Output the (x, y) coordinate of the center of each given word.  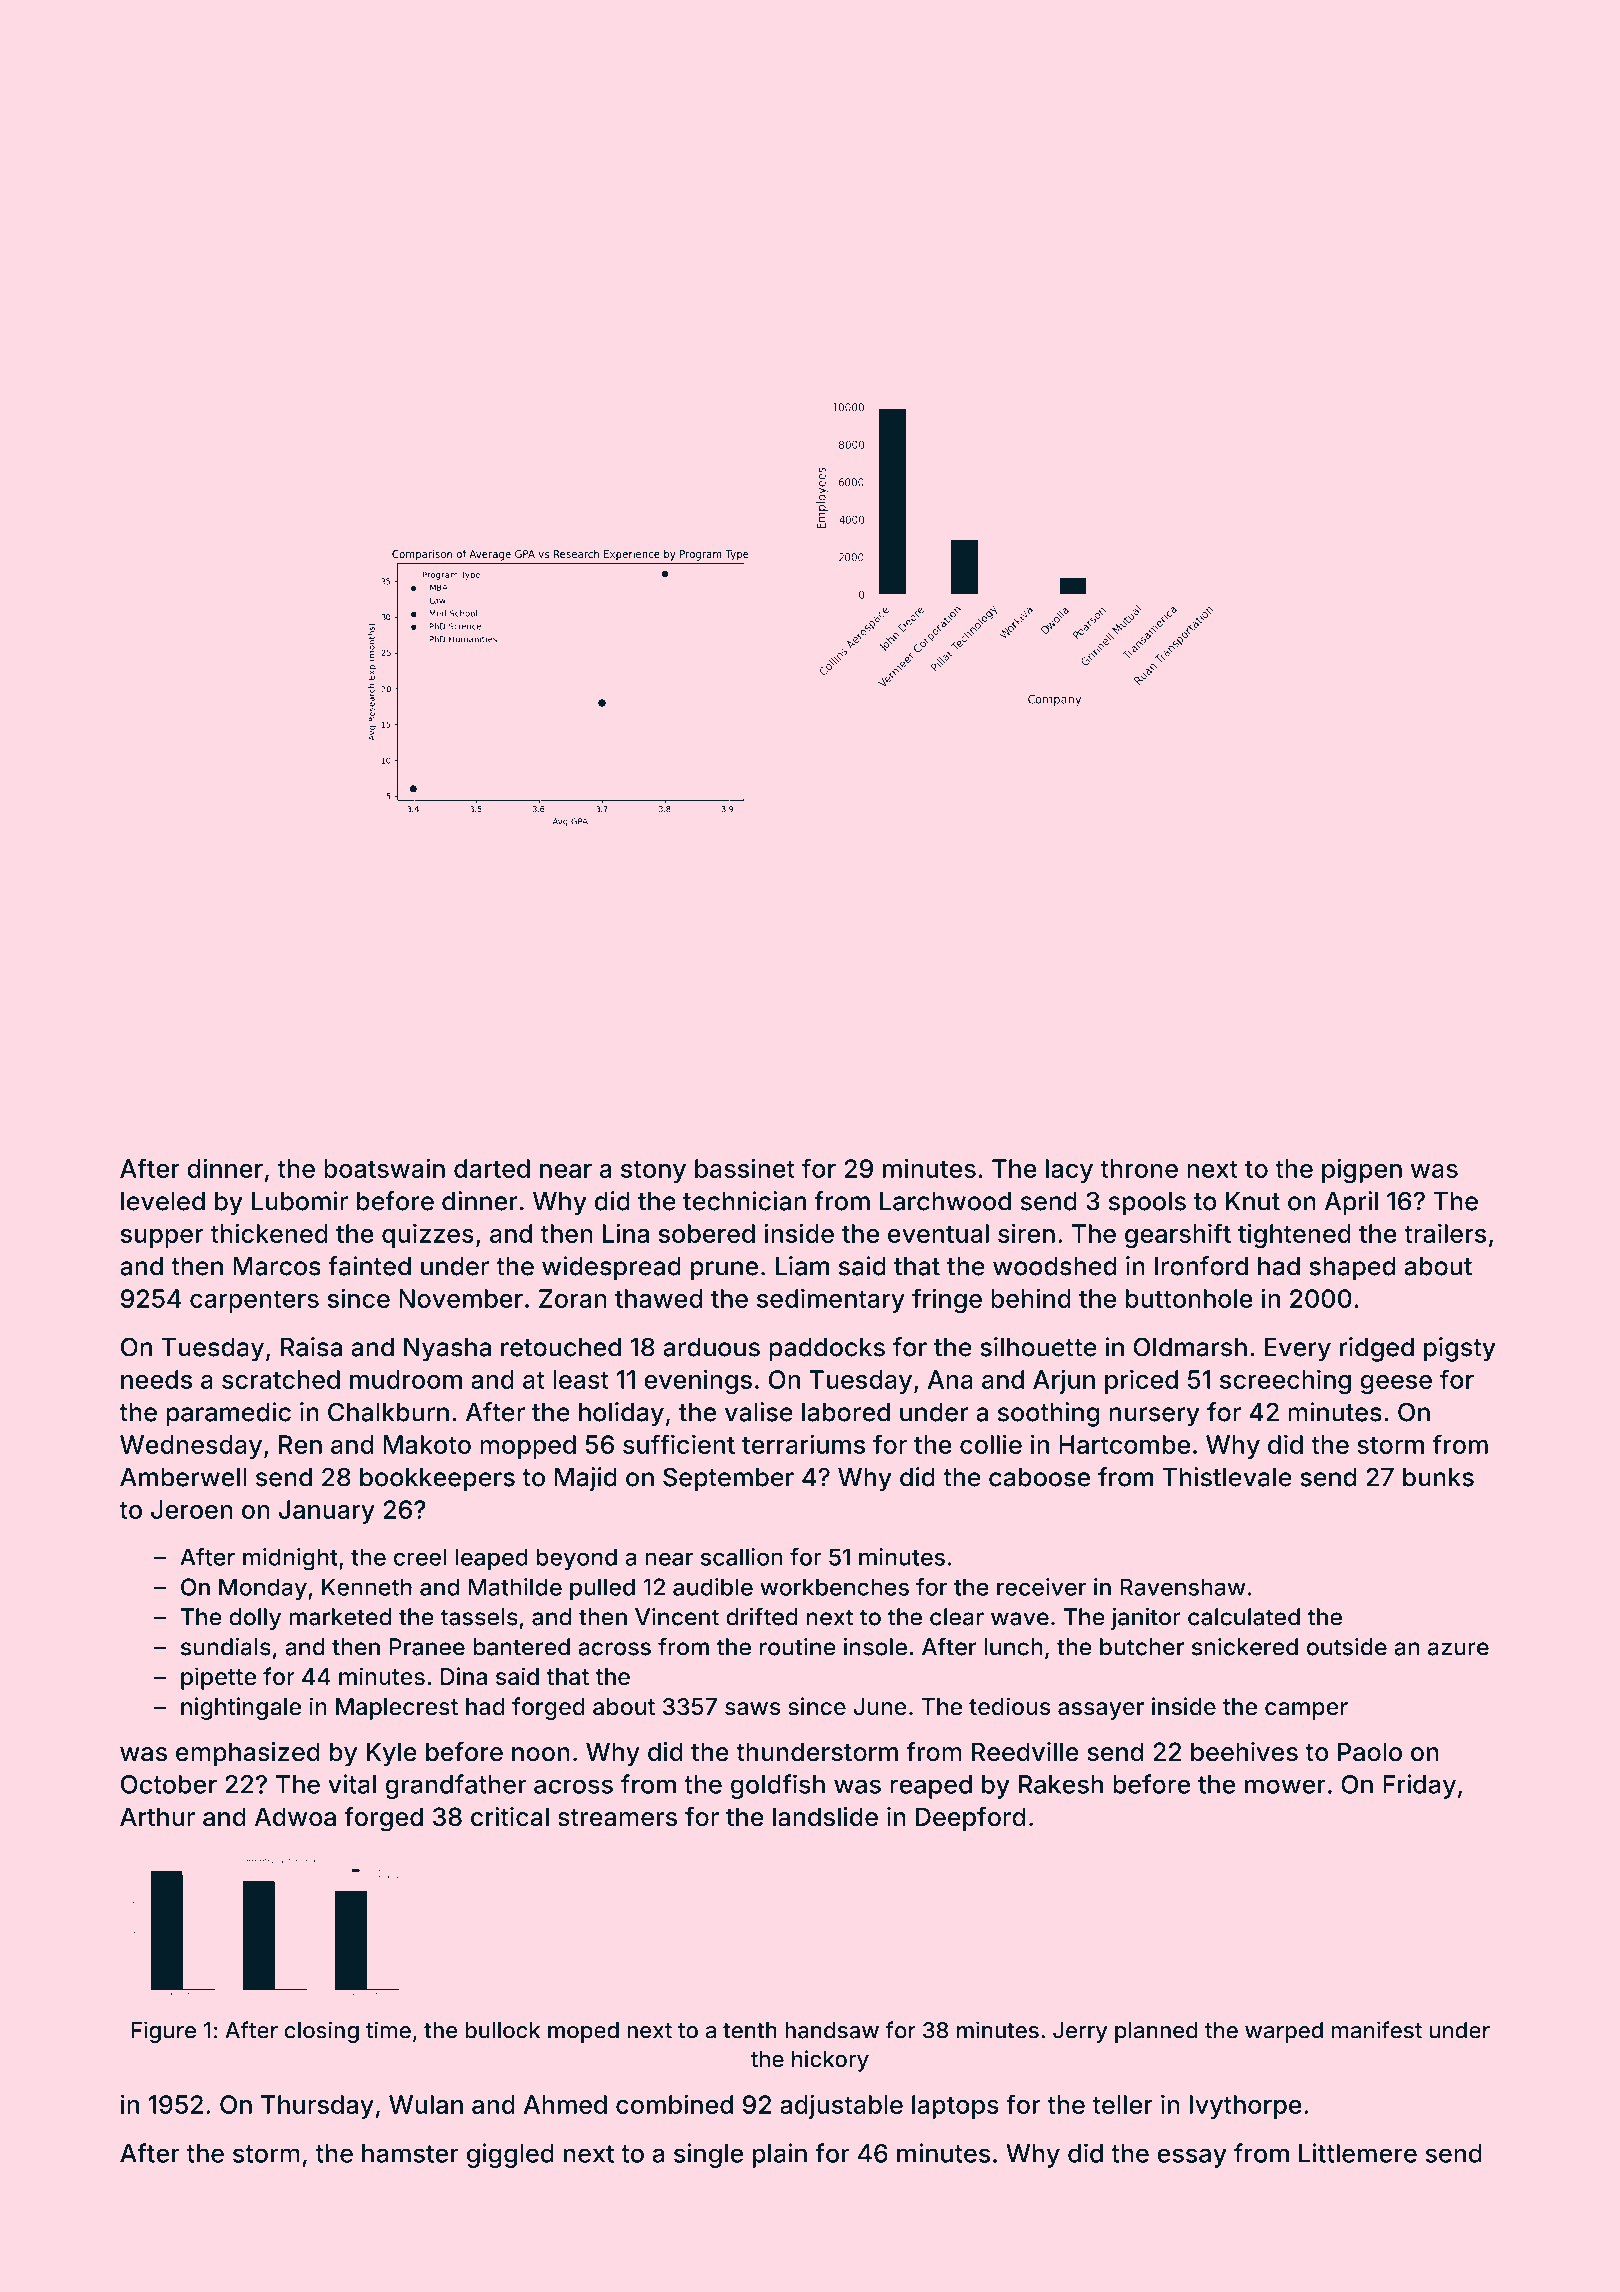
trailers (1445, 1233)
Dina (464, 1676)
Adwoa (295, 1817)
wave (1020, 1619)
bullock (502, 2030)
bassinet (745, 1168)
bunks (1438, 1477)
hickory (830, 2061)
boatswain (384, 1168)
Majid (586, 1479)
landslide (825, 1817)
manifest (1377, 2030)
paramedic (228, 1414)
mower (1285, 1786)
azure (1458, 1649)
